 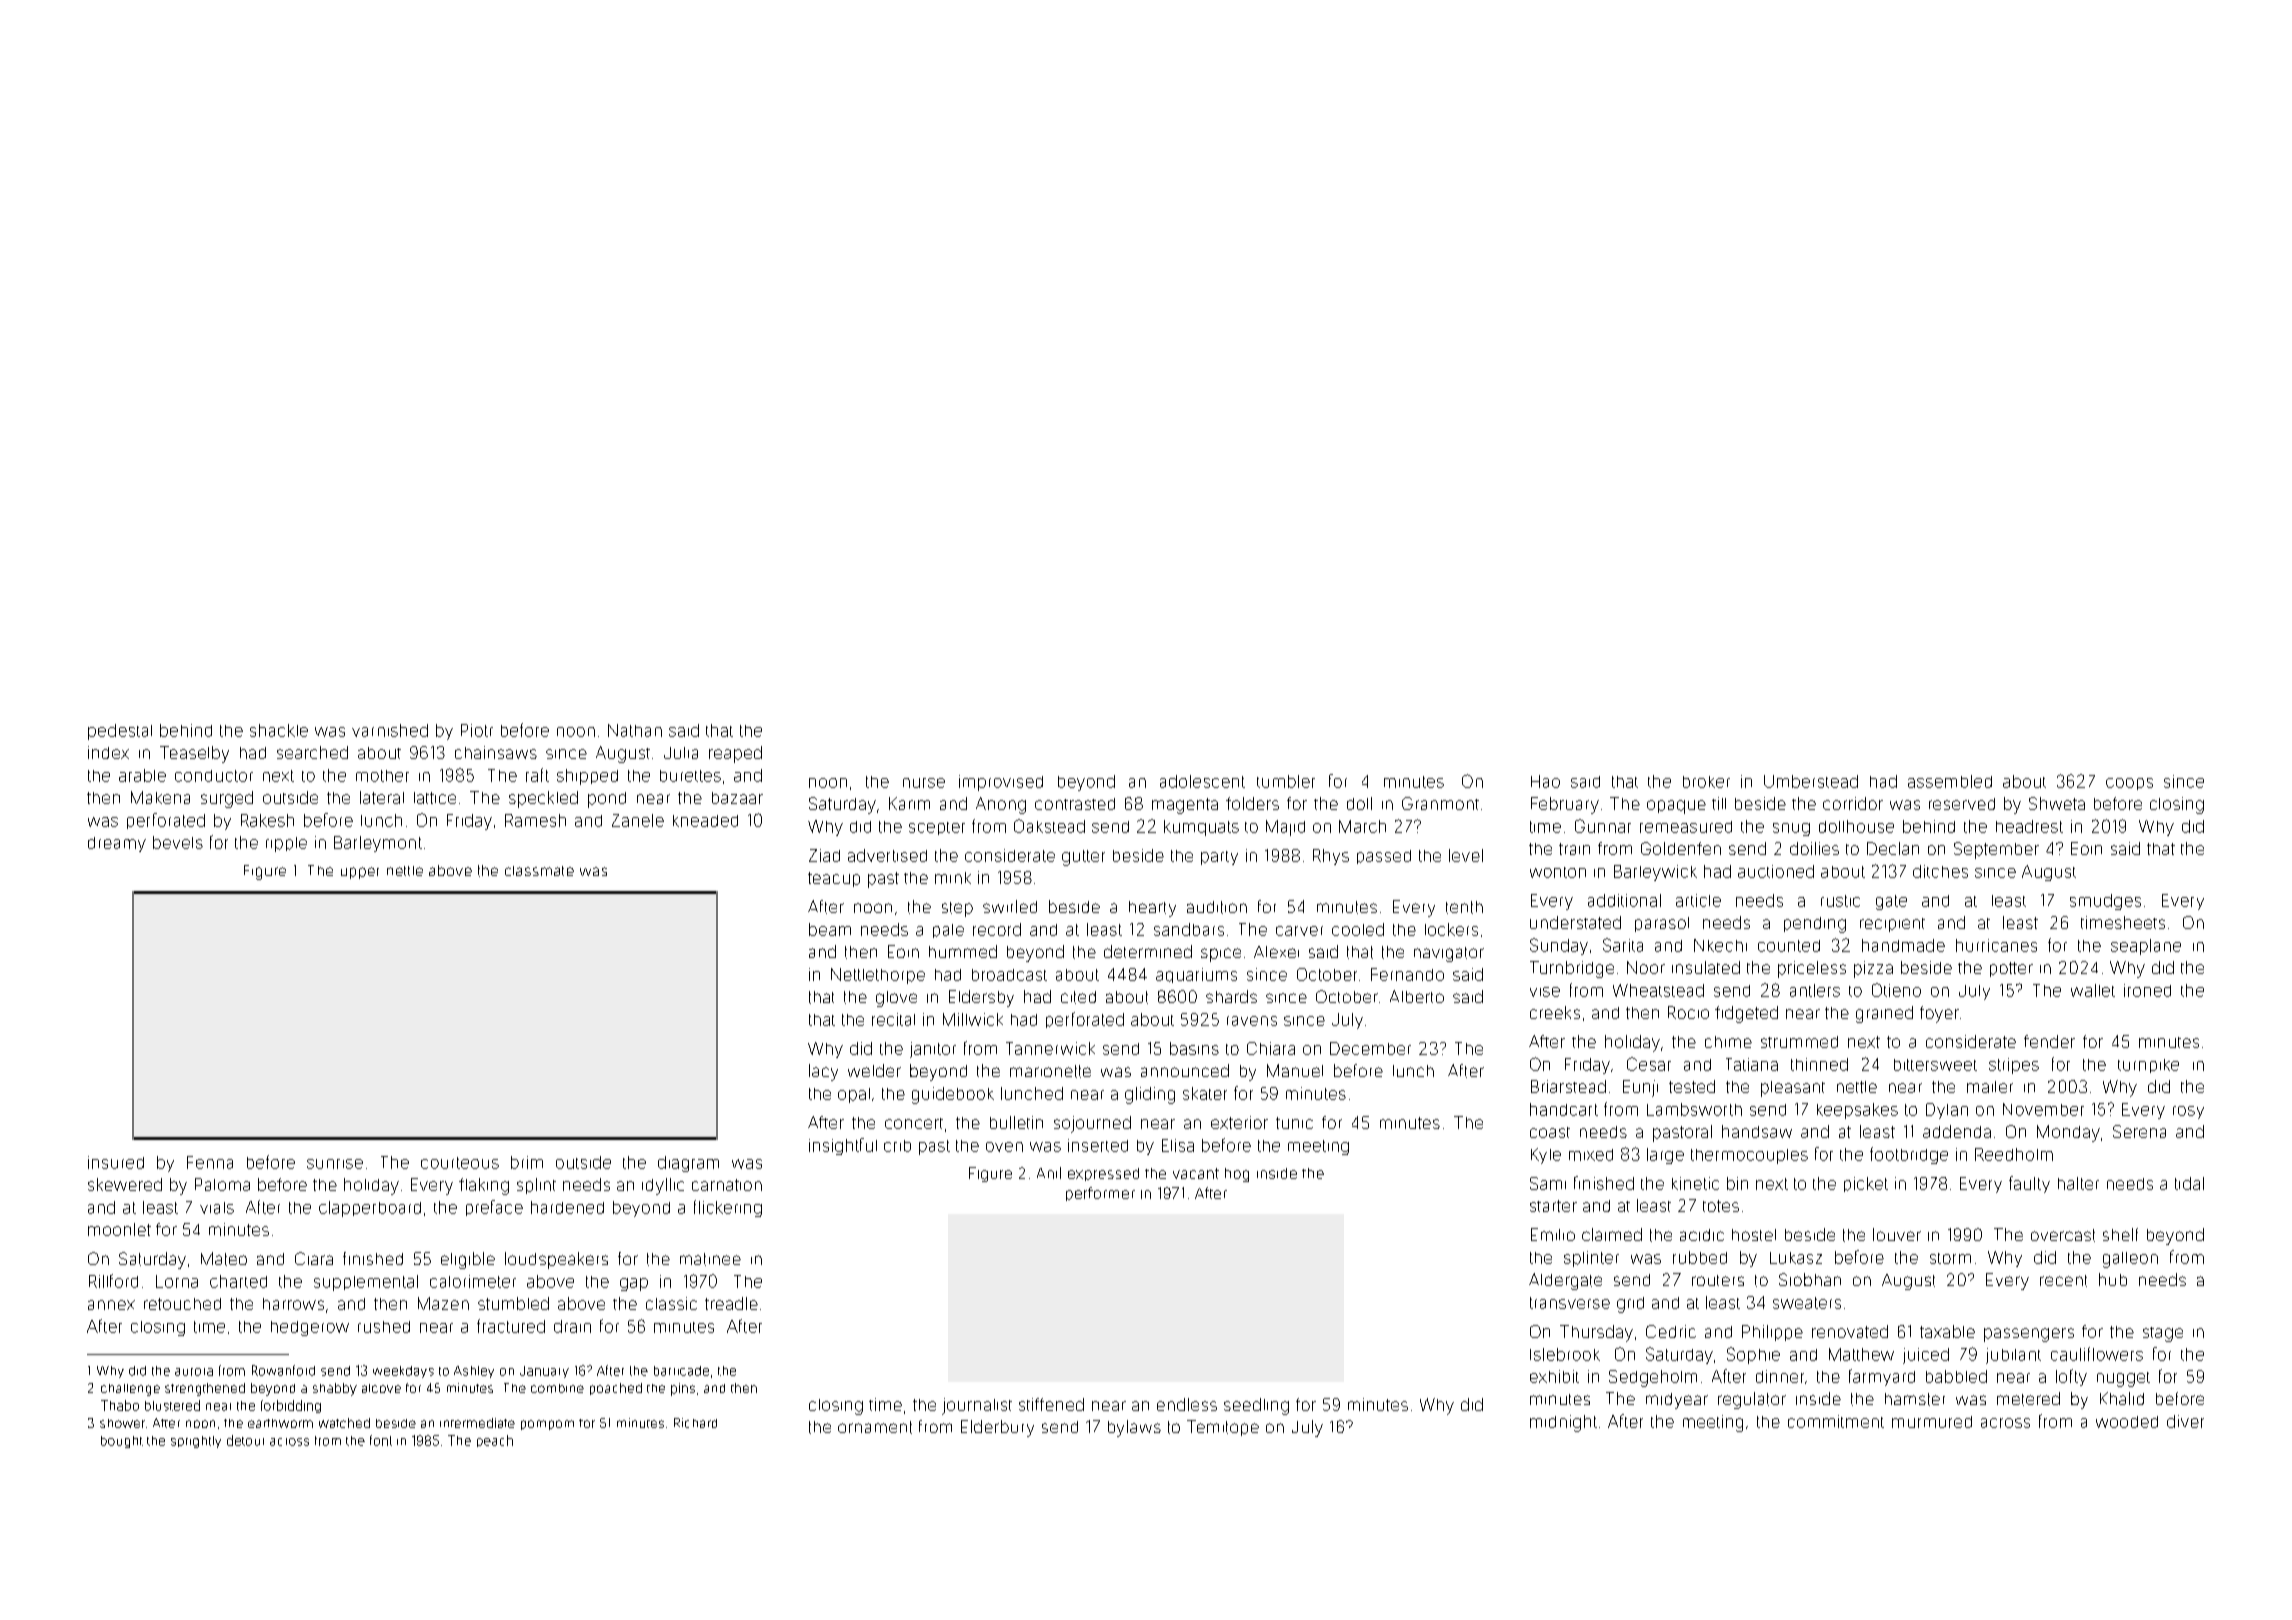 I want to click on kumquats, so click(x=1201, y=828).
